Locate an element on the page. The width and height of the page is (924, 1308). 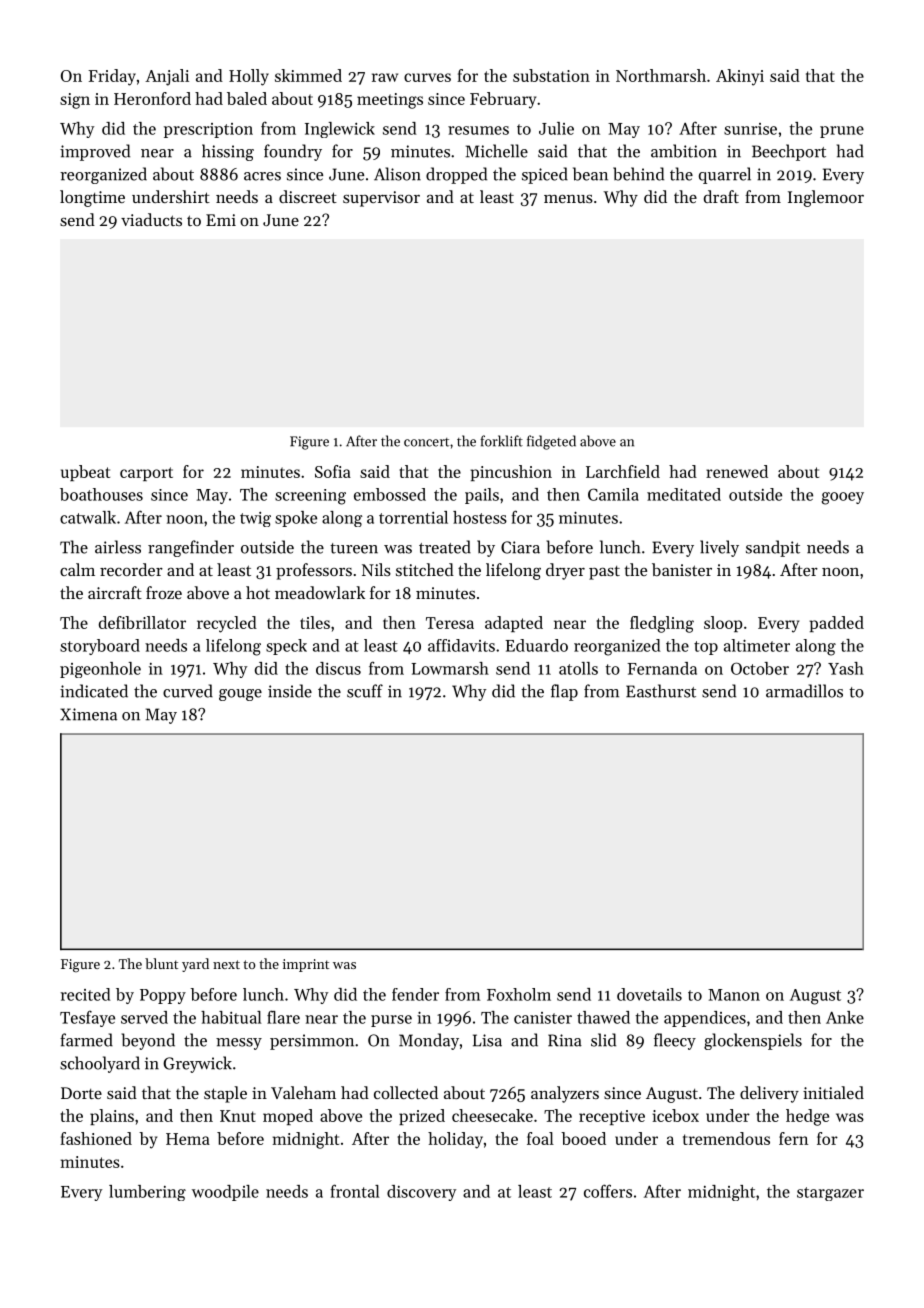
renewed is located at coordinates (737, 471).
